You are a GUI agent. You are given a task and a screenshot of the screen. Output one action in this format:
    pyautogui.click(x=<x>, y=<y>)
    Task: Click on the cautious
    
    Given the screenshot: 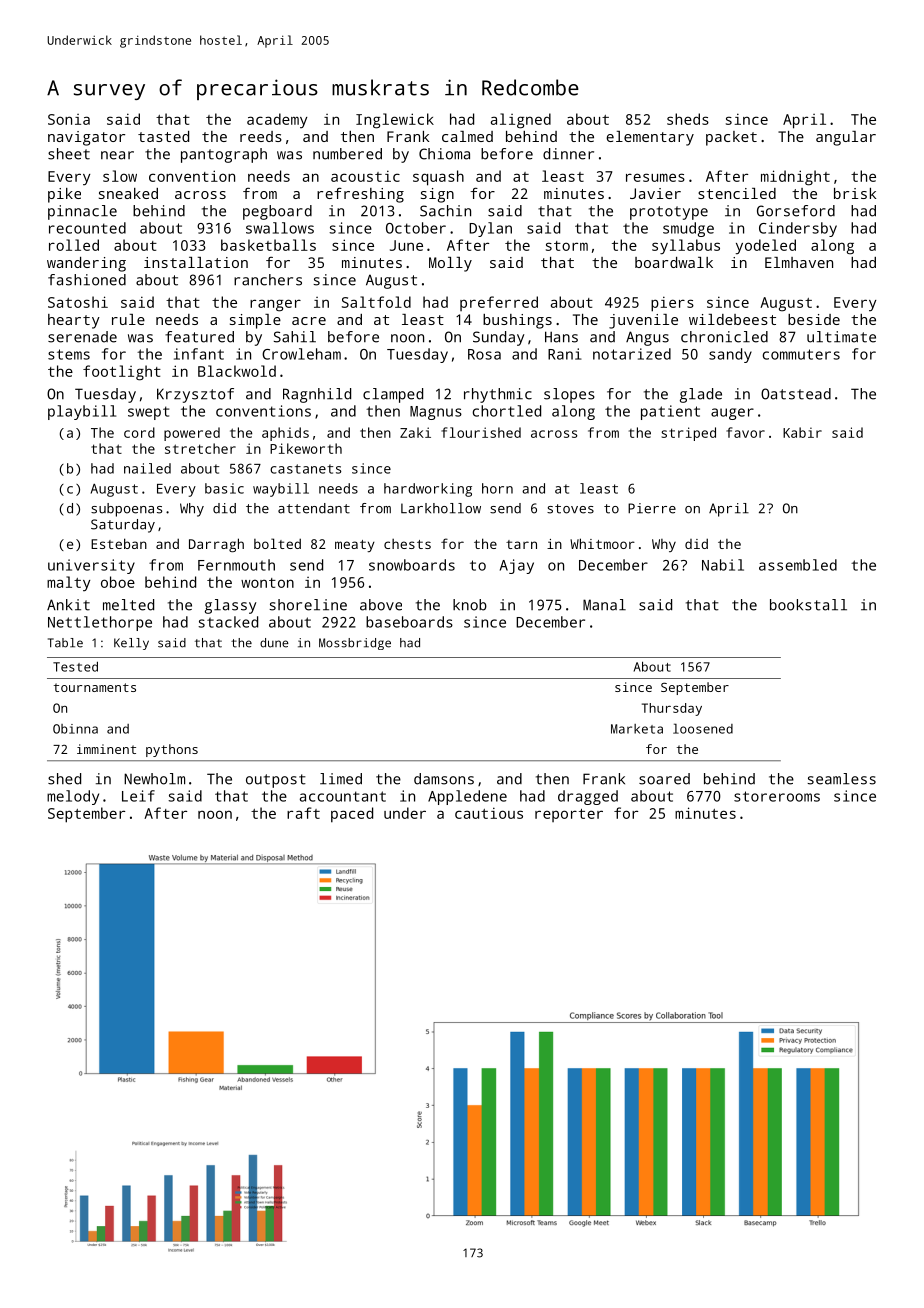 What is the action you would take?
    pyautogui.click(x=489, y=813)
